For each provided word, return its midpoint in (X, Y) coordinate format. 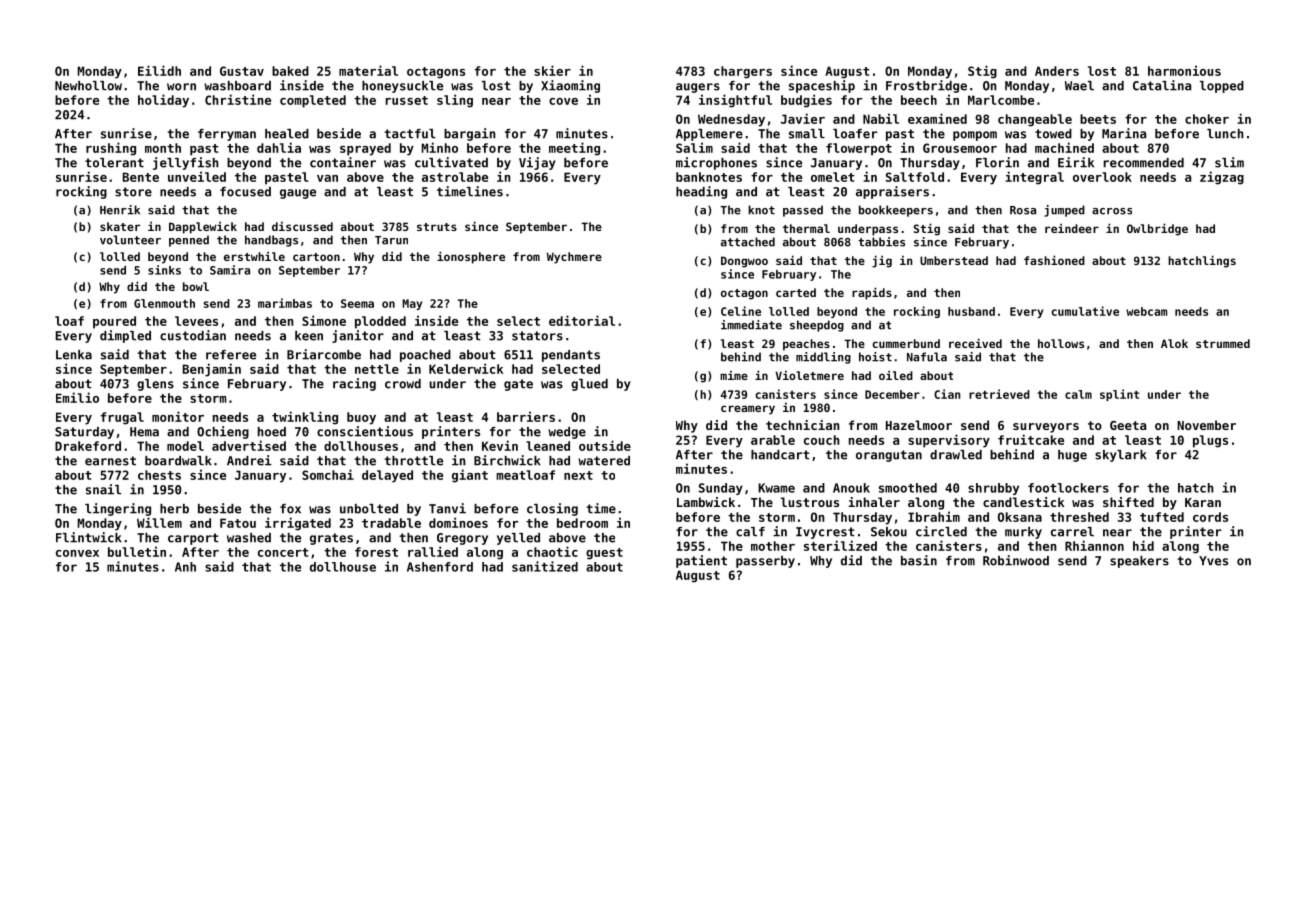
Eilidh (159, 70)
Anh (185, 567)
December (892, 394)
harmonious (1184, 70)
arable (773, 440)
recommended (1144, 163)
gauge (298, 194)
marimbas (285, 303)
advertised (249, 445)
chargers (743, 72)
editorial (582, 320)
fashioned (1054, 260)
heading (701, 192)
